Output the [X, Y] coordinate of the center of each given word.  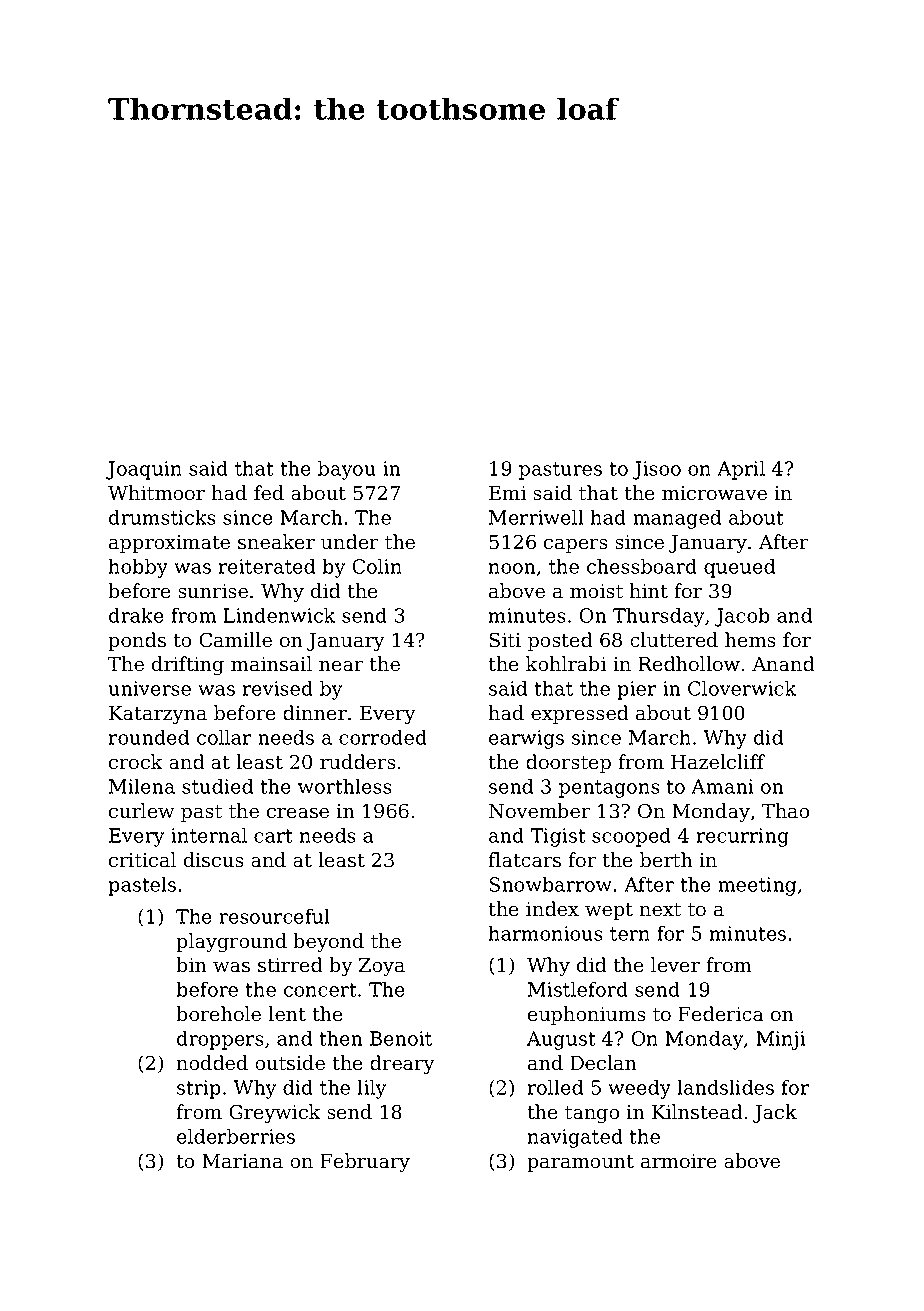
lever [675, 965]
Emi [507, 493]
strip [199, 1089]
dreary [402, 1065]
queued [739, 568]
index [552, 909]
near [341, 666]
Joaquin [144, 470]
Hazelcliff [718, 762]
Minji [780, 1040]
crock [136, 762]
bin [191, 965]
